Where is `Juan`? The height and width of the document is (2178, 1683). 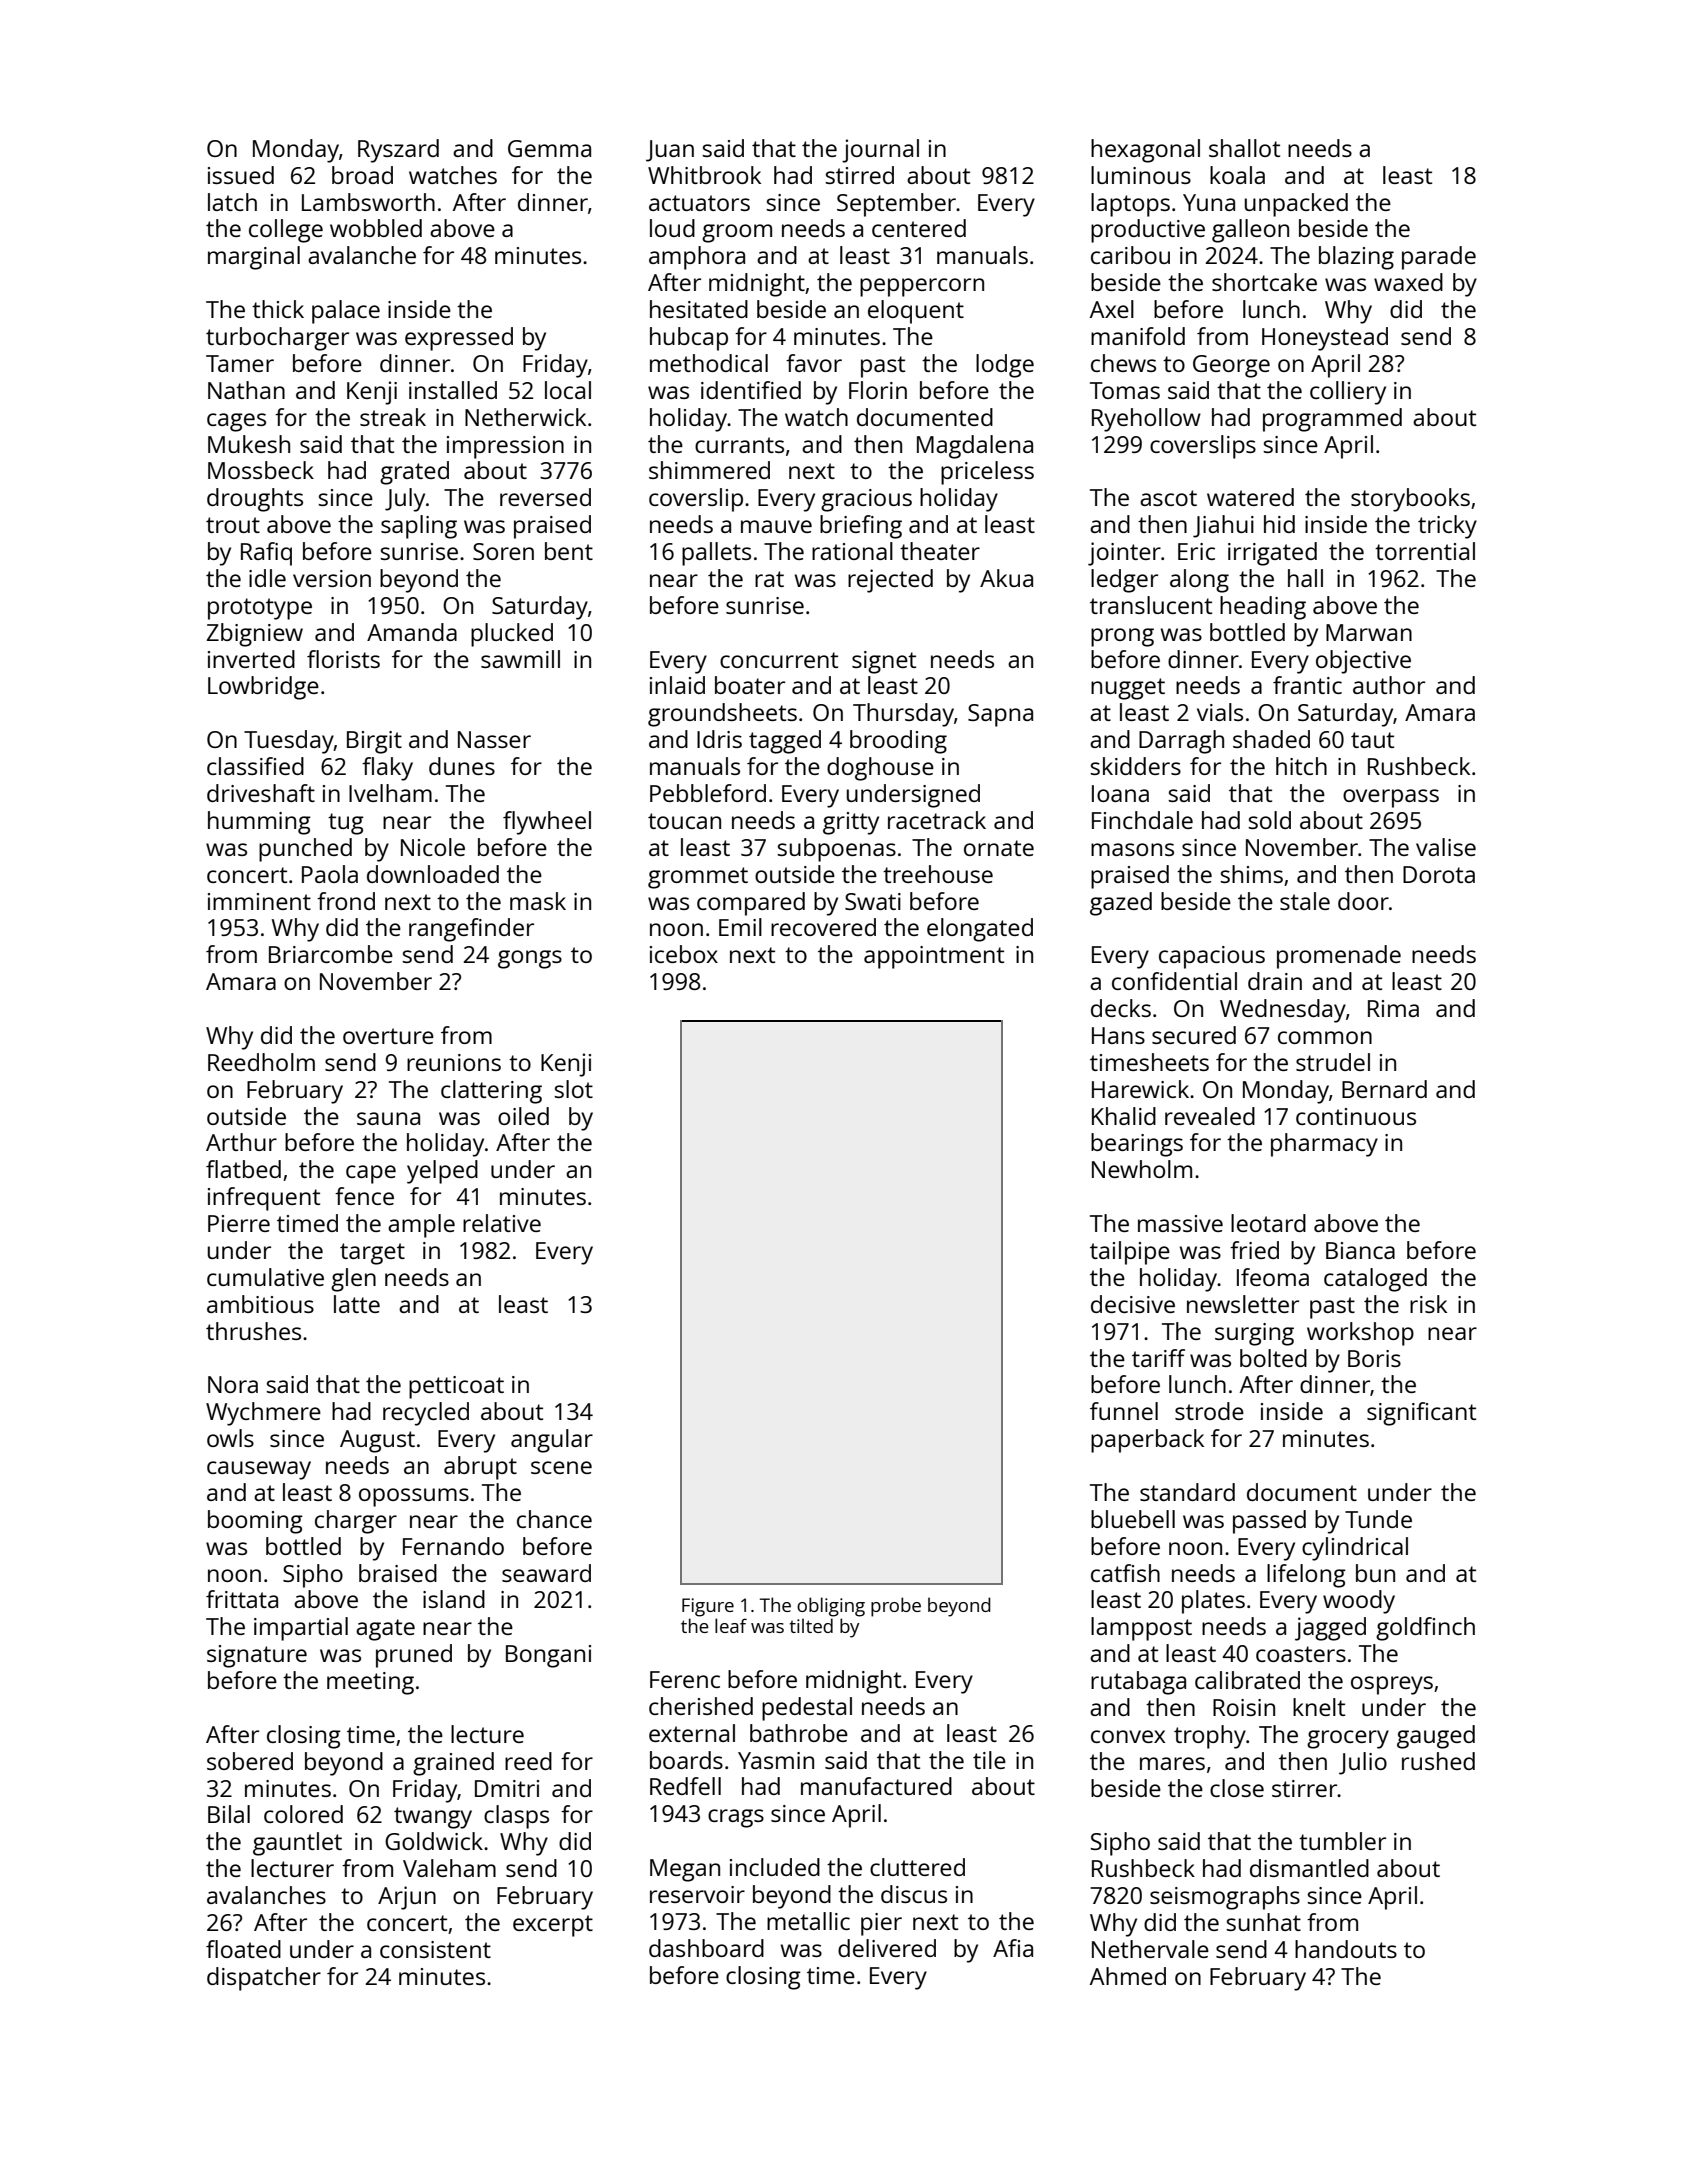
Juan is located at coordinates (670, 151).
